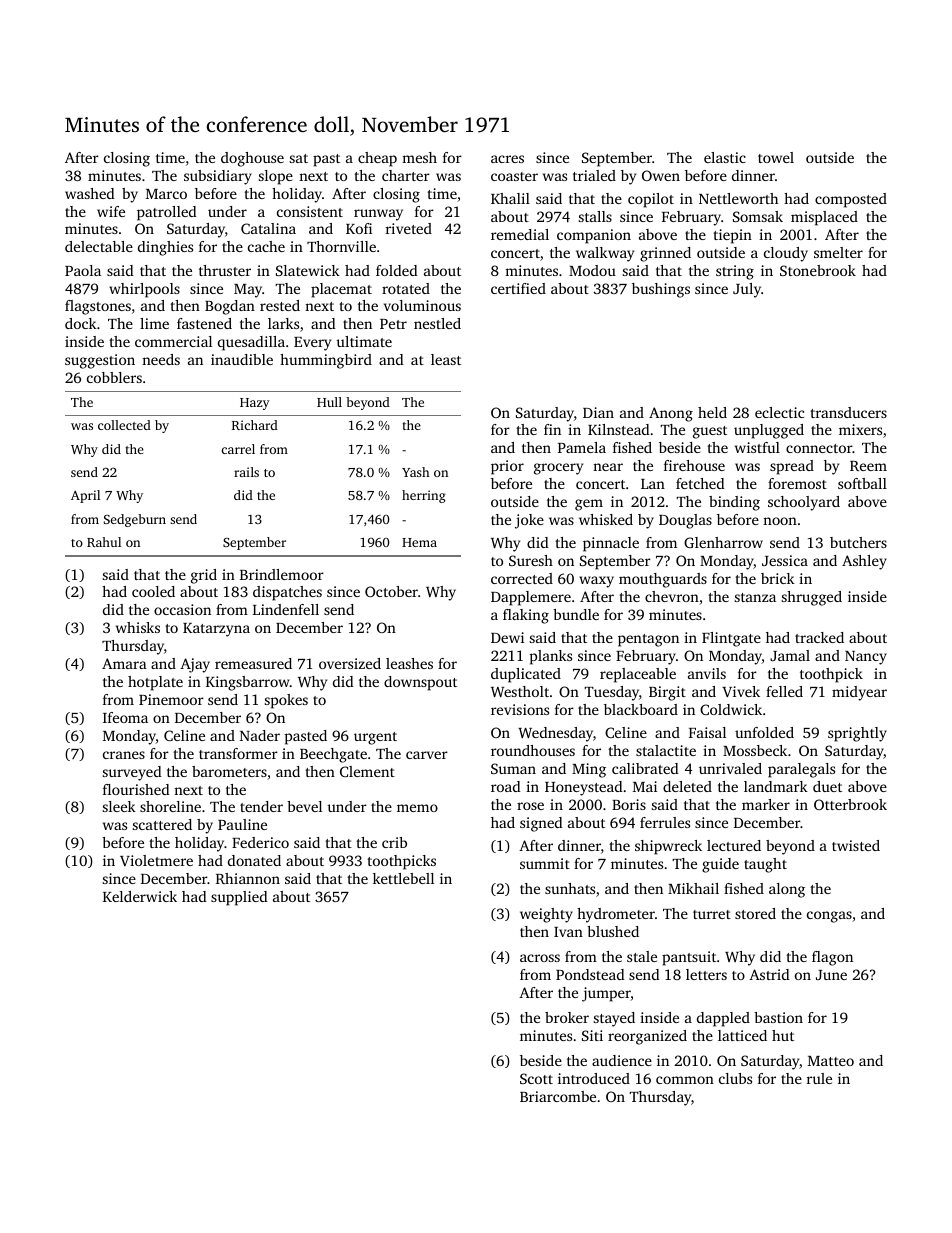  I want to click on blushed, so click(613, 931).
